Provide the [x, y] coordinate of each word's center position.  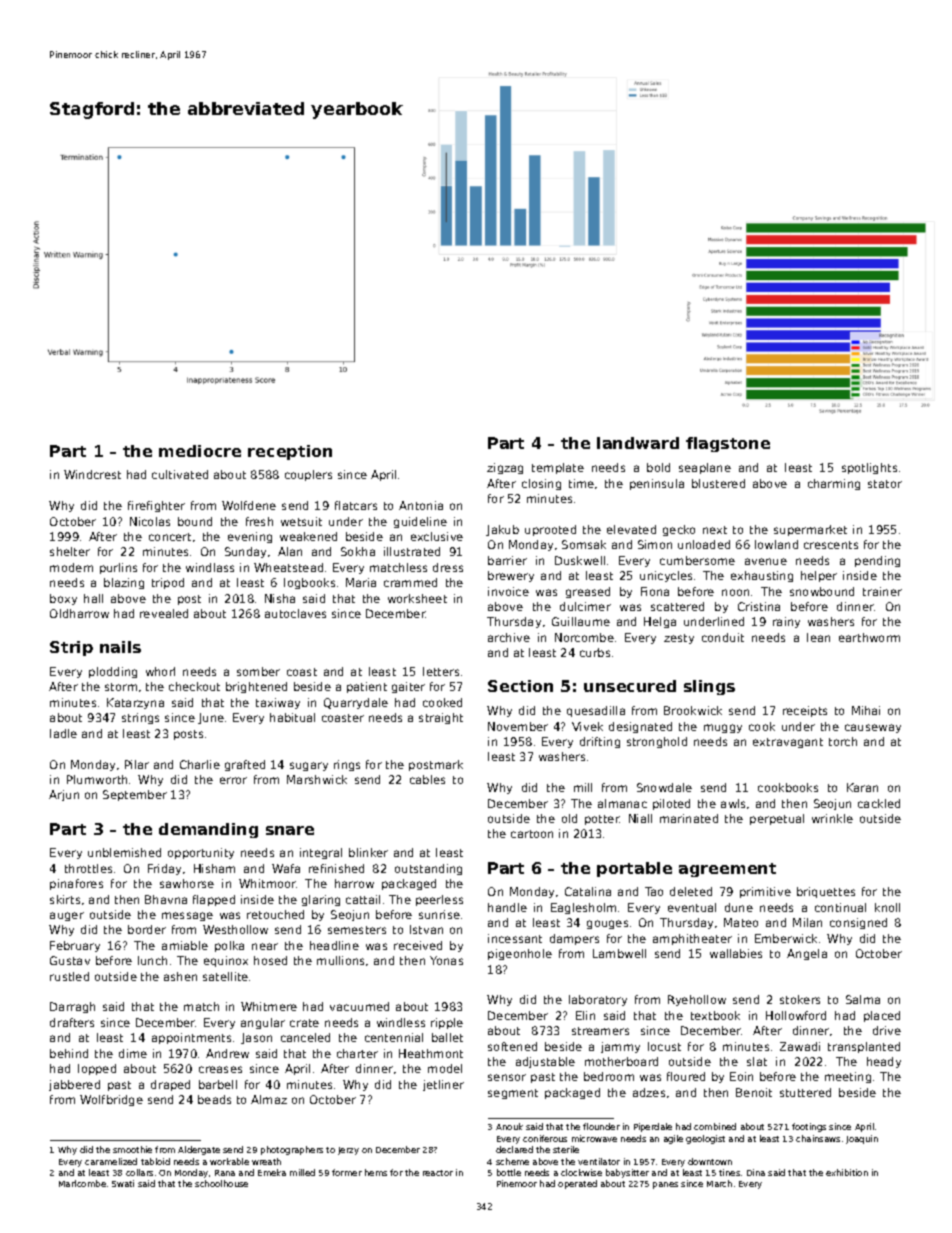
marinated [689, 818]
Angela [807, 954]
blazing [124, 583]
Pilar [137, 764]
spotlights [869, 468]
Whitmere [269, 1006]
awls [733, 803]
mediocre [200, 451]
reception [290, 452]
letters [441, 671]
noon [735, 592]
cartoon [532, 834]
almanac [622, 803]
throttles [88, 868]
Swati [123, 1183]
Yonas [446, 960]
